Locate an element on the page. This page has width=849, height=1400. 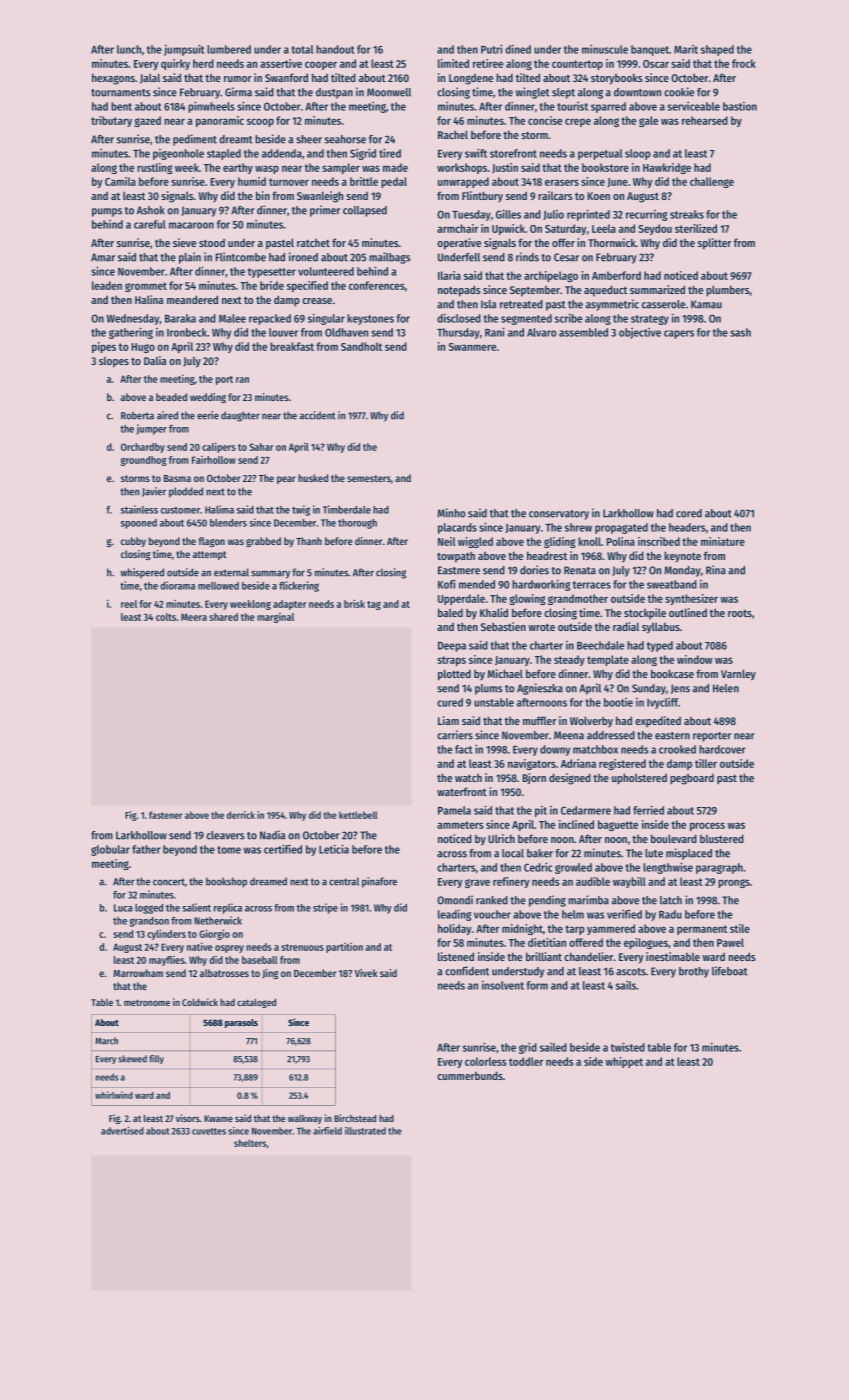
shelters is located at coordinates (250, 1143).
